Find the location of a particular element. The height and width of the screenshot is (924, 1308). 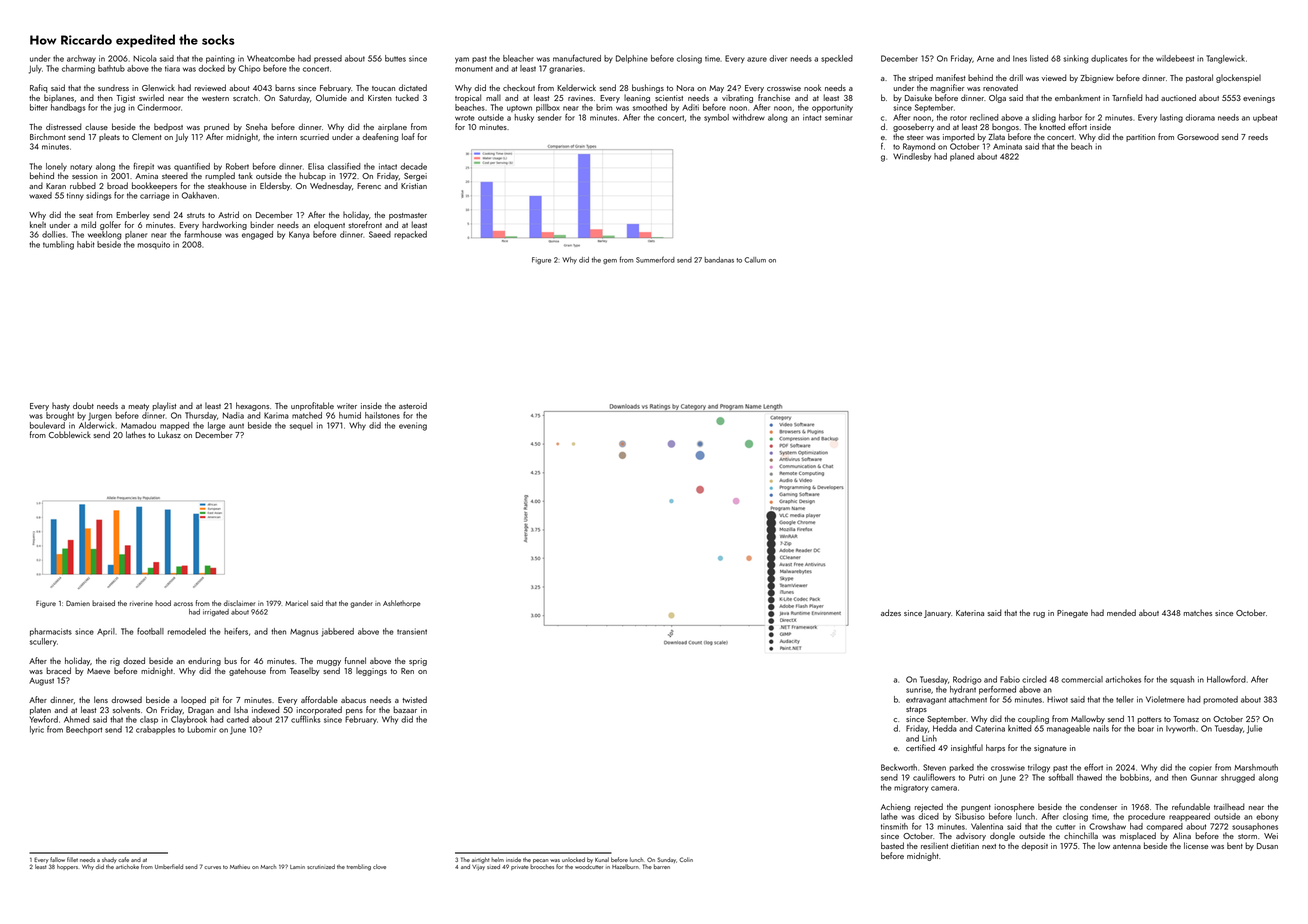

gem is located at coordinates (610, 262).
